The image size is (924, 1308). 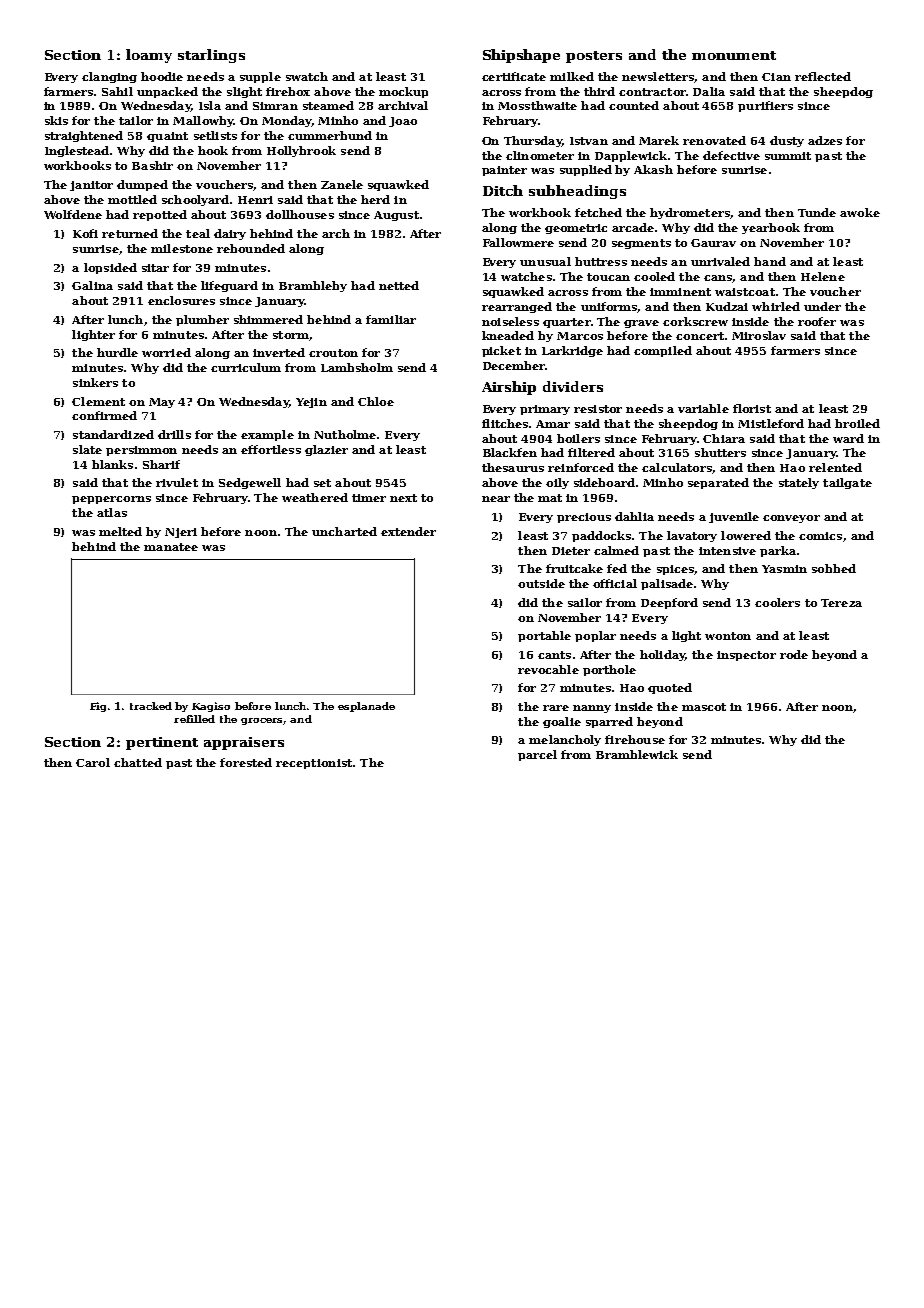 I want to click on clanging, so click(x=109, y=77).
